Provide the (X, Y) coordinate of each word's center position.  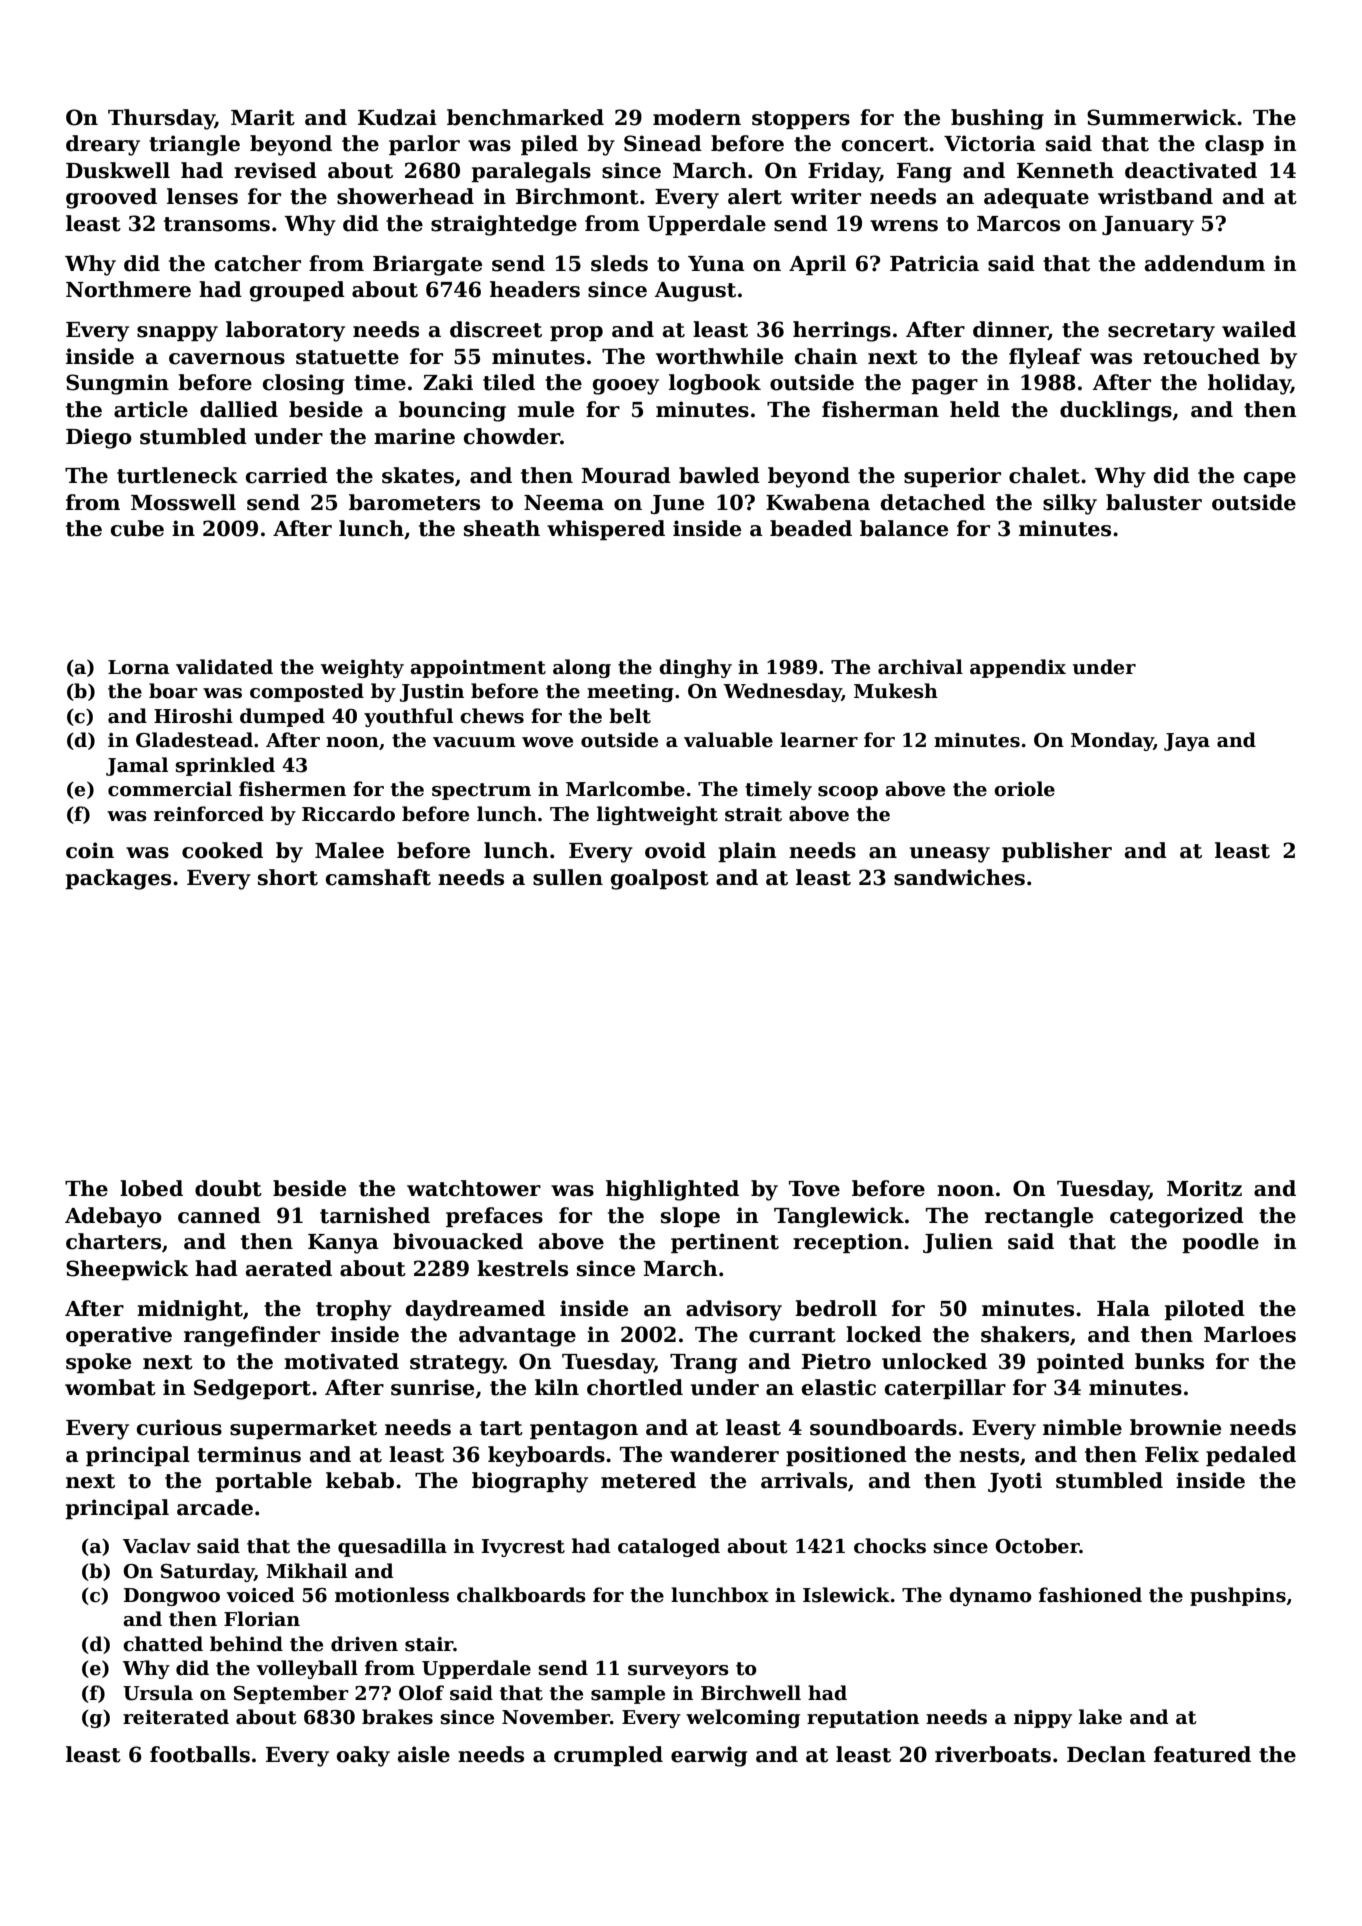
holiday (1249, 384)
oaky (363, 1756)
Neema (564, 503)
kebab (360, 1480)
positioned (846, 1456)
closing (303, 384)
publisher (1057, 852)
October (1037, 1546)
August (695, 292)
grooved (111, 198)
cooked (222, 850)
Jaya (1187, 742)
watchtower (474, 1188)
